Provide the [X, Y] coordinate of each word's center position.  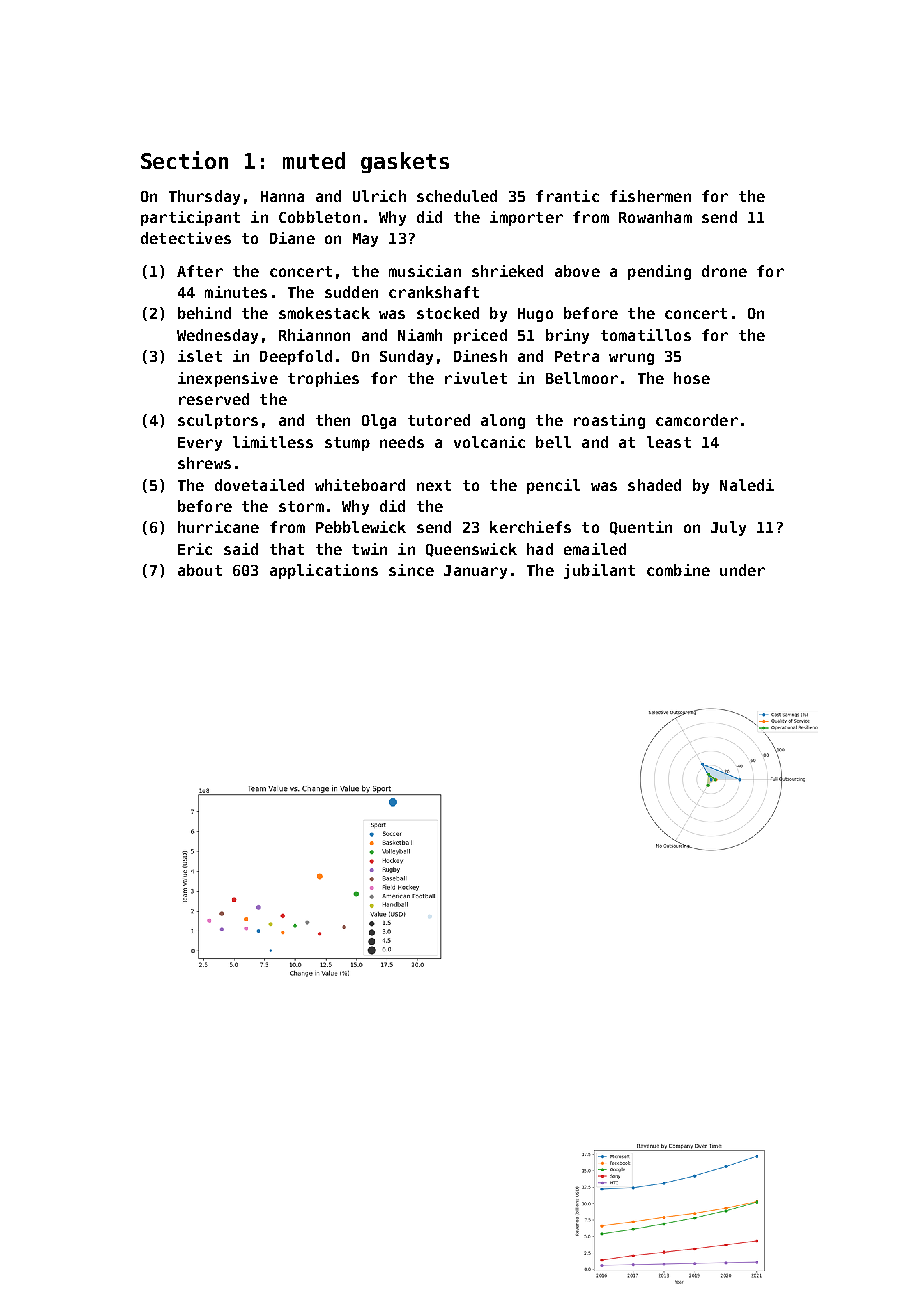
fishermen [650, 196]
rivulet [476, 378]
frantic [567, 196]
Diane [292, 238]
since [411, 570]
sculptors [218, 421]
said [241, 549]
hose [692, 378]
